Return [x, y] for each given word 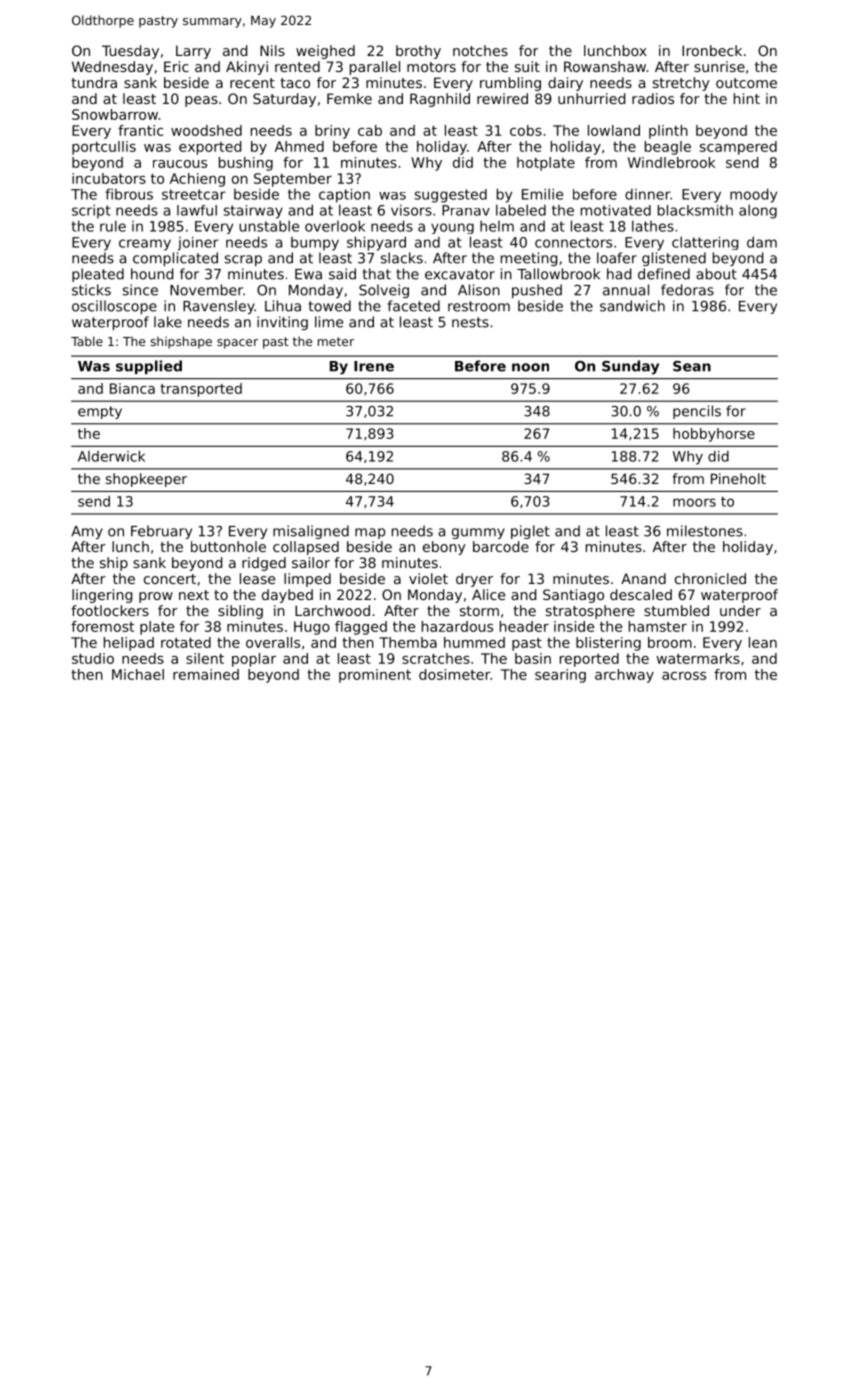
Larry [193, 52]
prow [156, 597]
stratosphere [590, 612]
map [370, 533]
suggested [451, 196]
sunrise [719, 66]
